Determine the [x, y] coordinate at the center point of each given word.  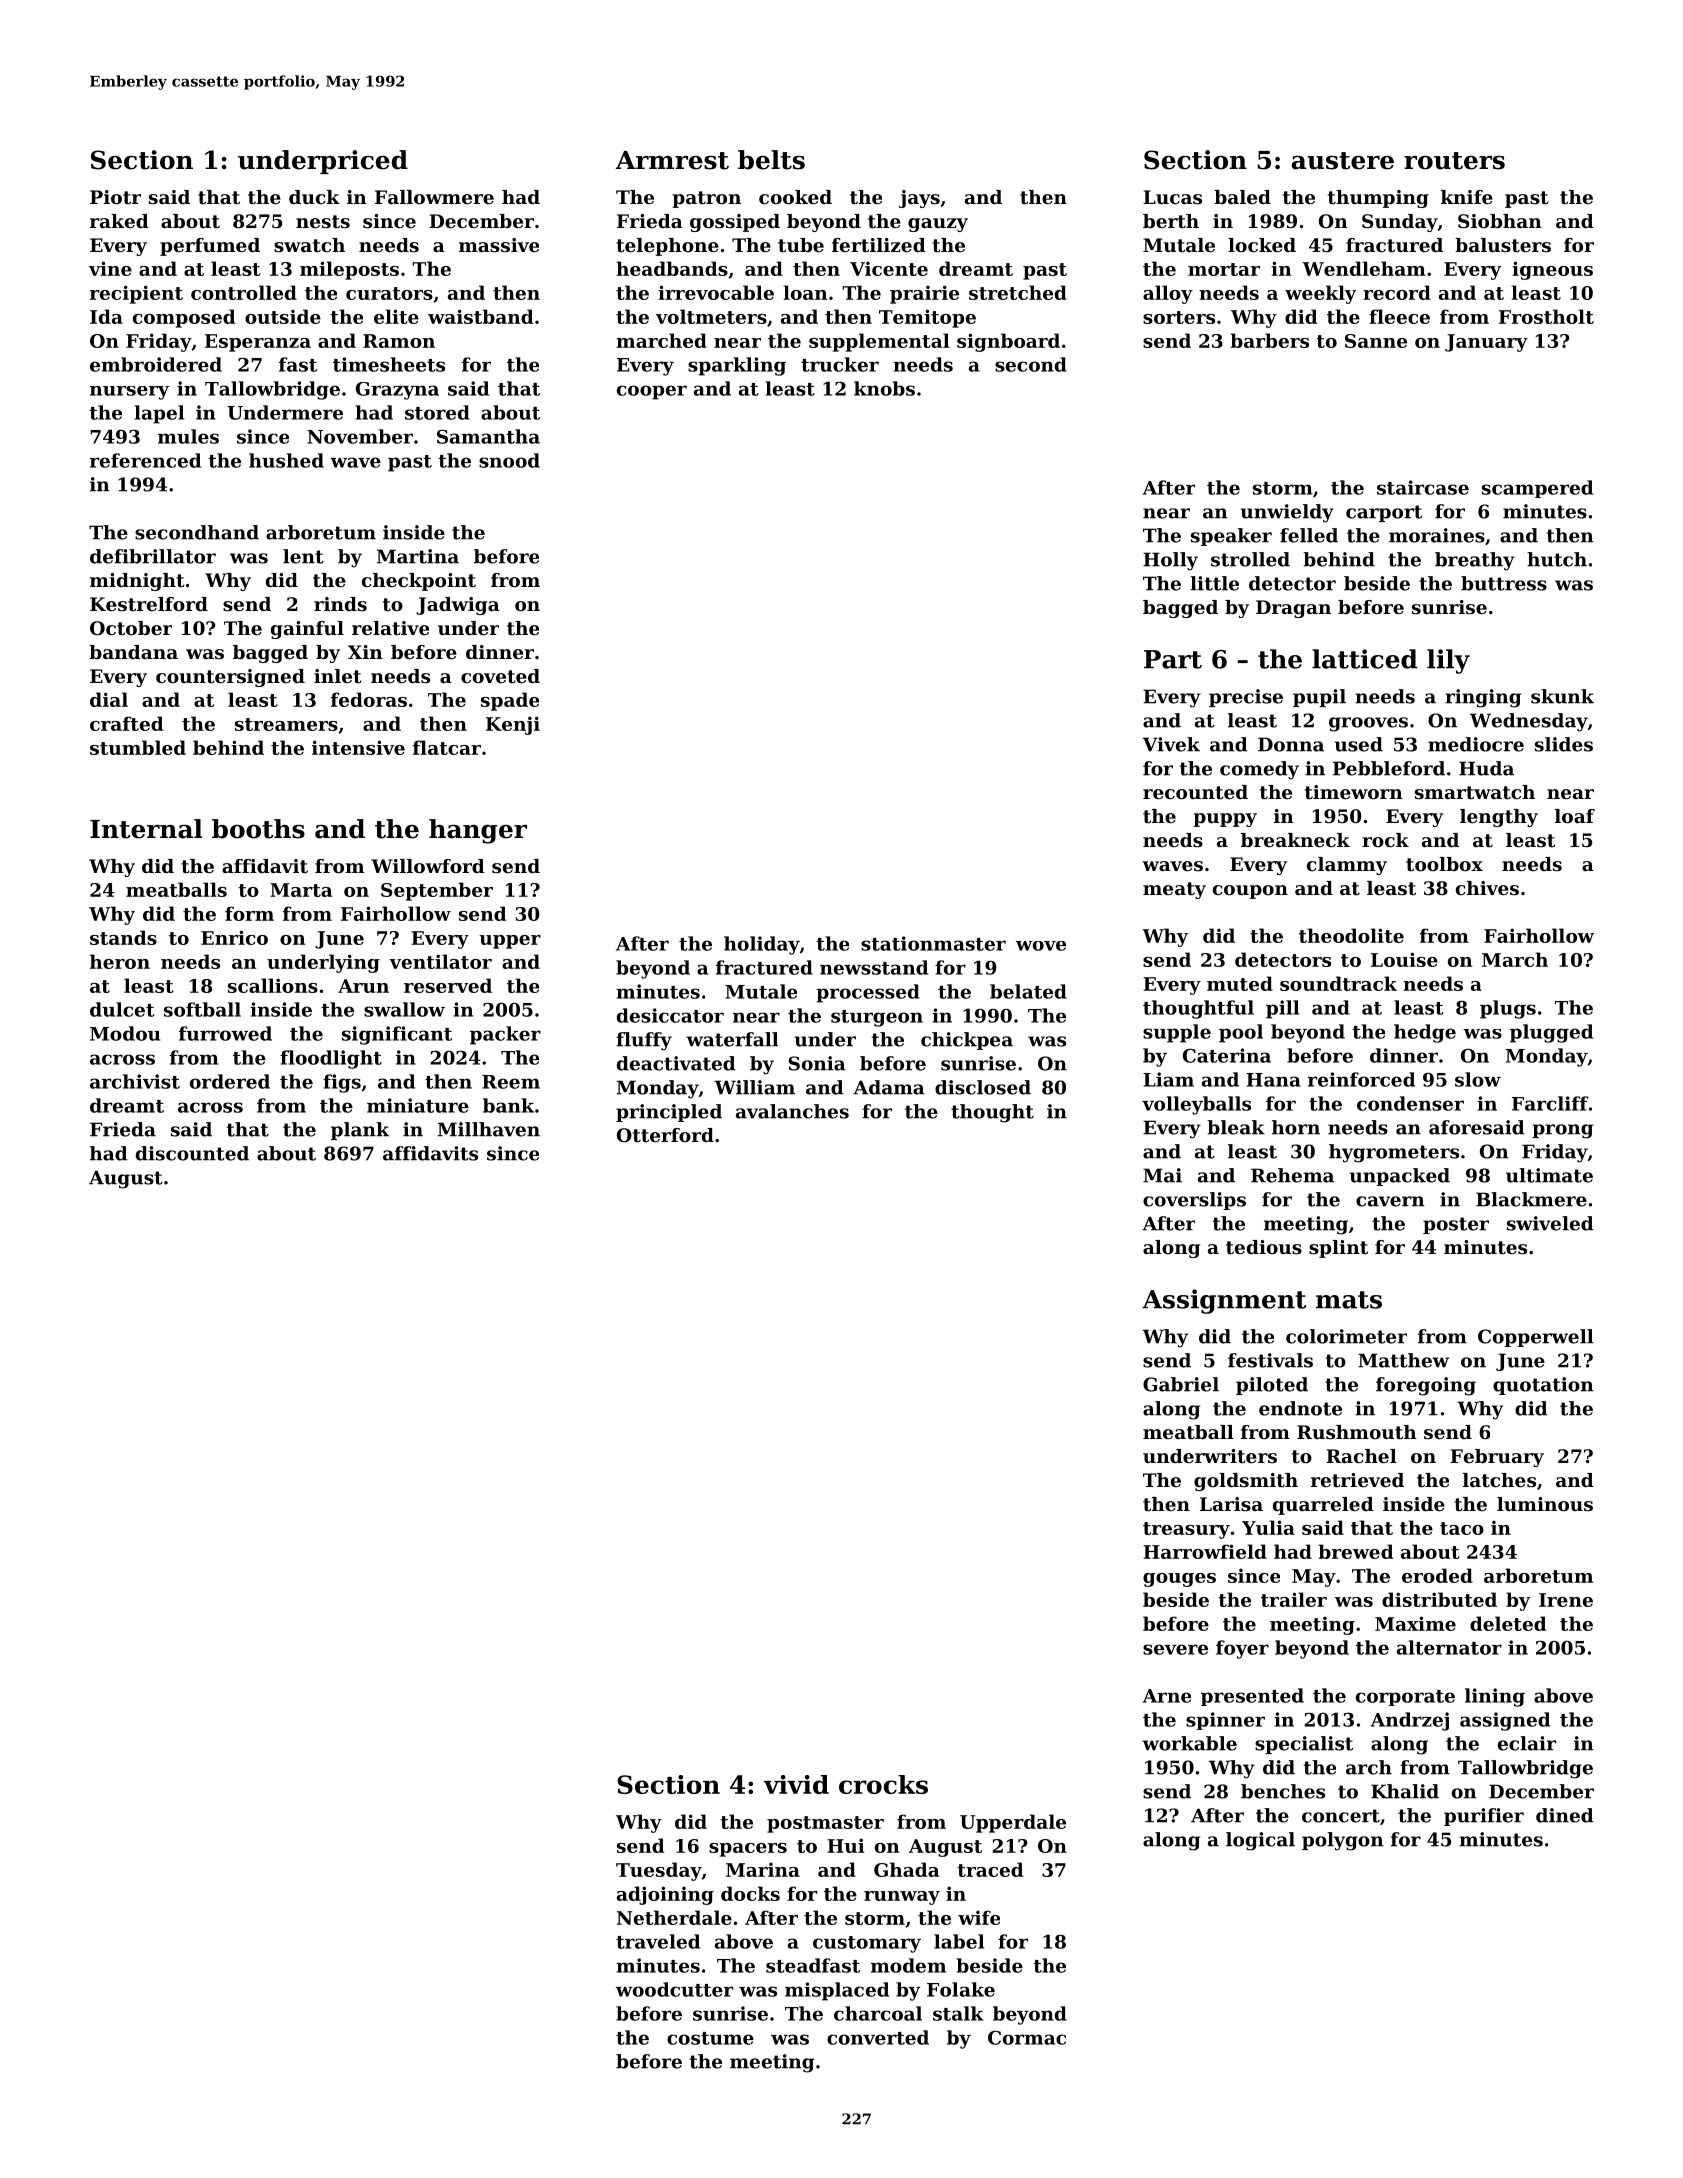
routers [1454, 161]
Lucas [1172, 197]
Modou [125, 1033]
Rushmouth [1357, 1432]
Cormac [1027, 2037]
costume [710, 2038]
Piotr [115, 197]
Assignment [1224, 1301]
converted [878, 2037]
